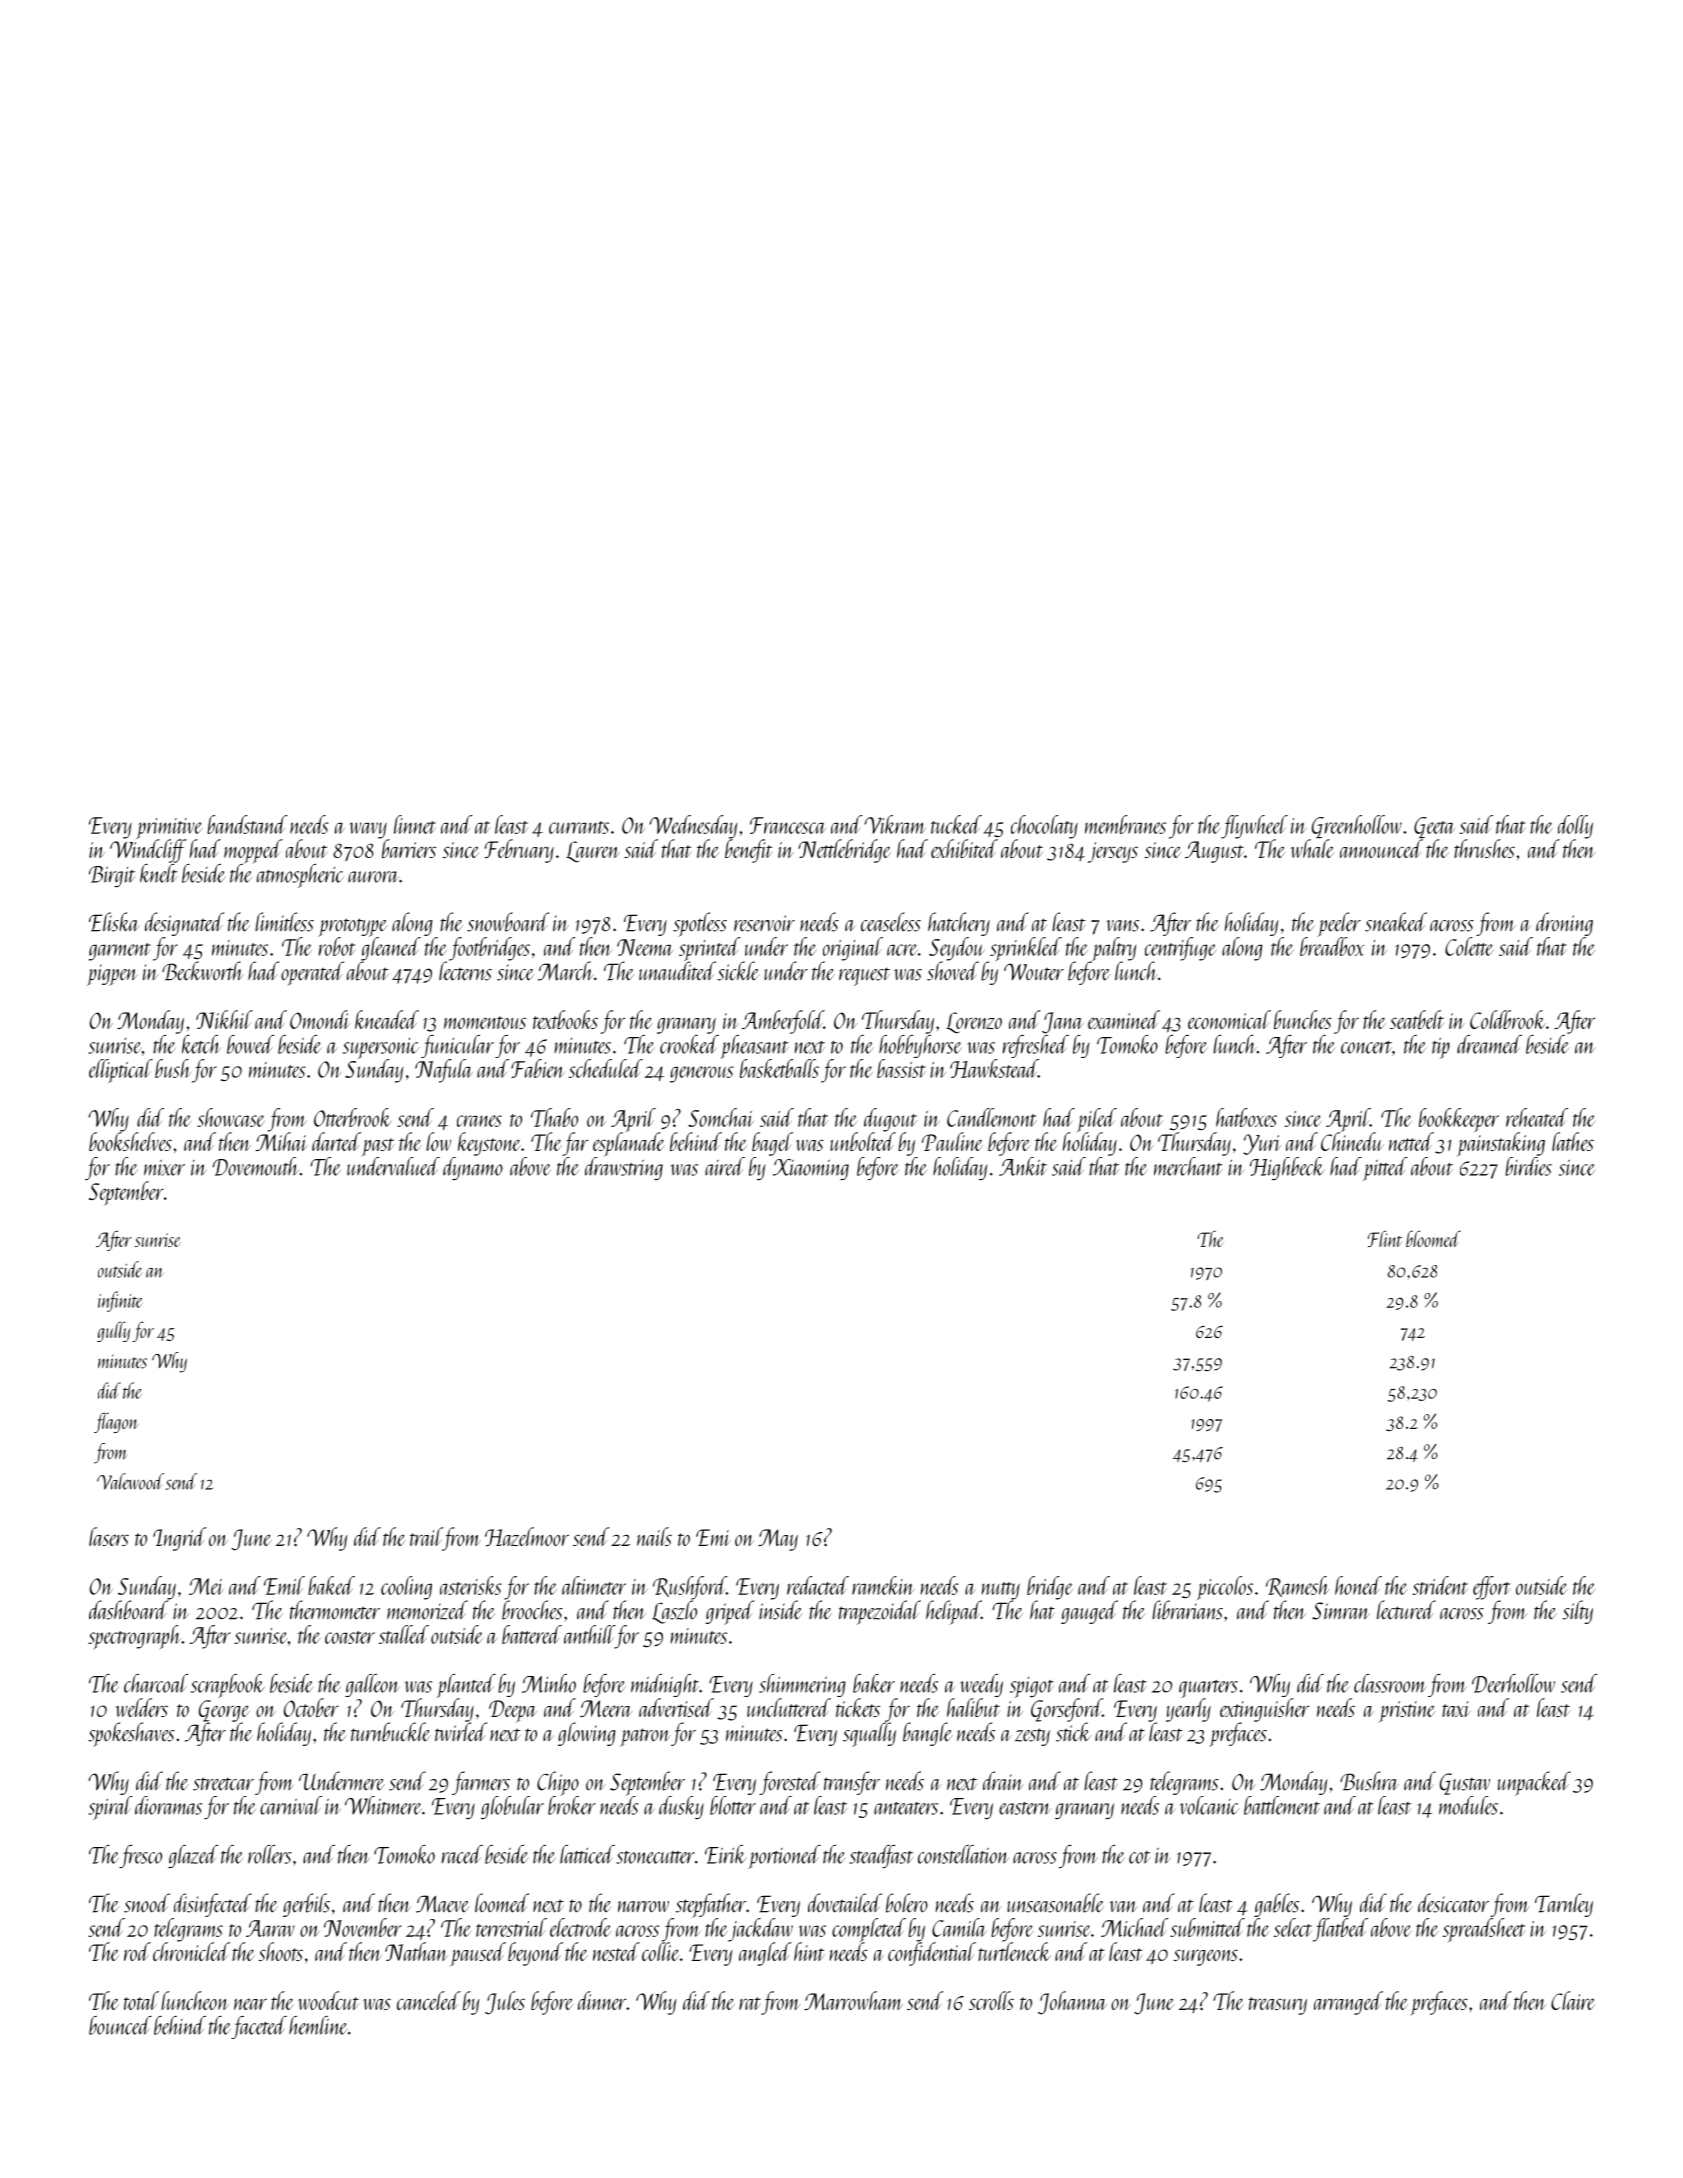  Describe the element at coordinates (353, 1117) in the page. I see `Otterbrook` at that location.
